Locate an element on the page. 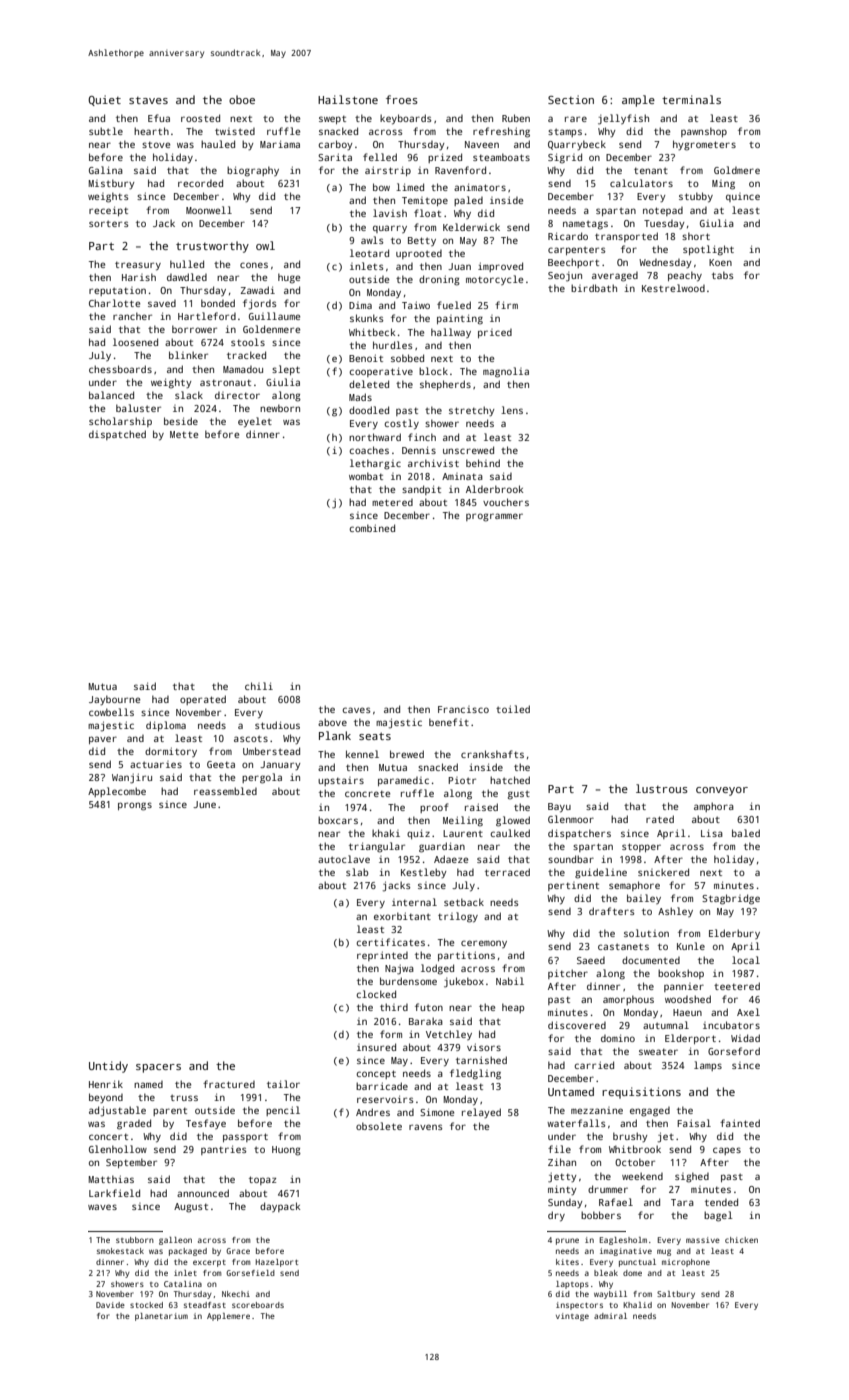 The height and width of the page is (1400, 849). visors is located at coordinates (484, 1047).
